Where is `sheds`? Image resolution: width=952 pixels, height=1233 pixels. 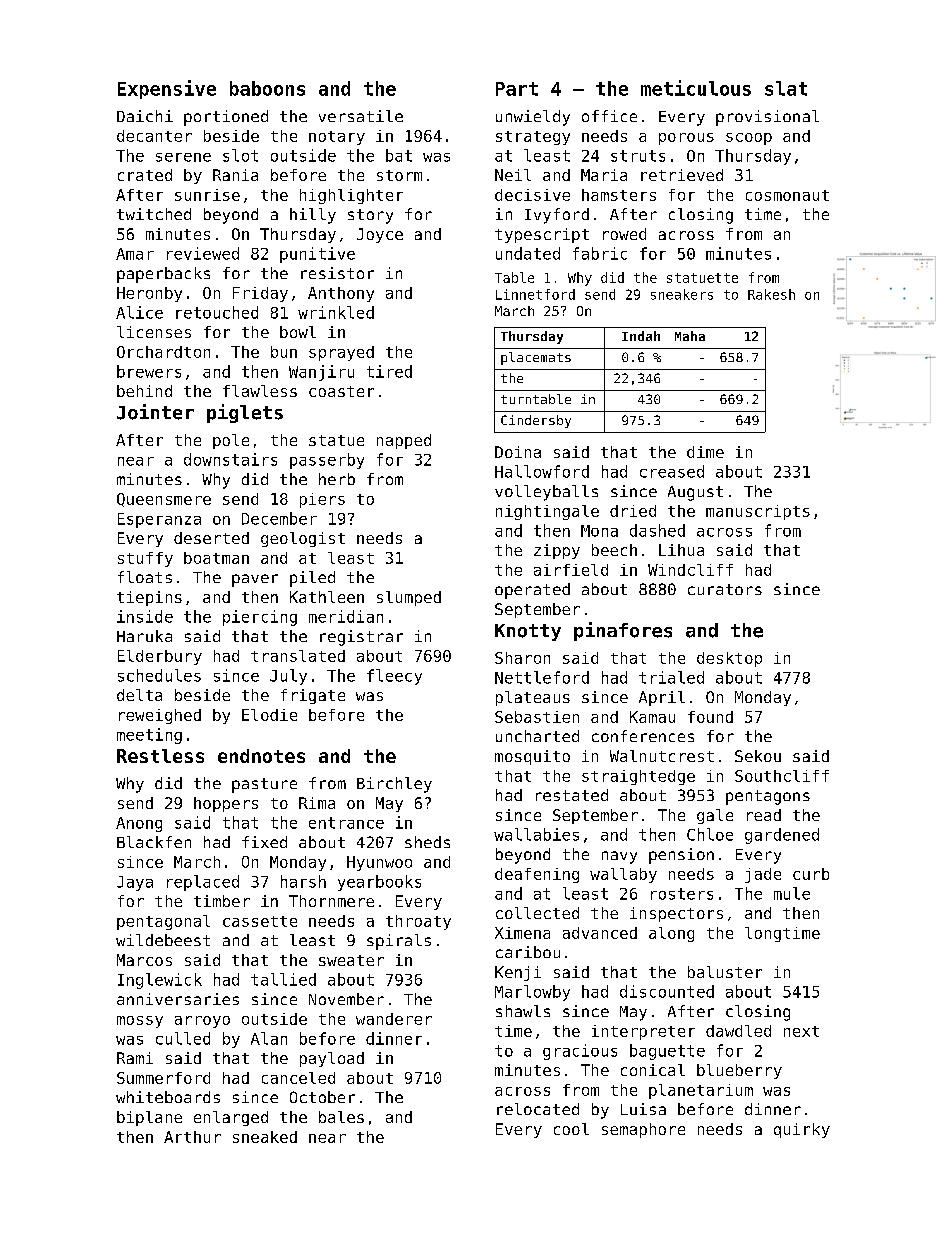
sheds is located at coordinates (427, 842).
